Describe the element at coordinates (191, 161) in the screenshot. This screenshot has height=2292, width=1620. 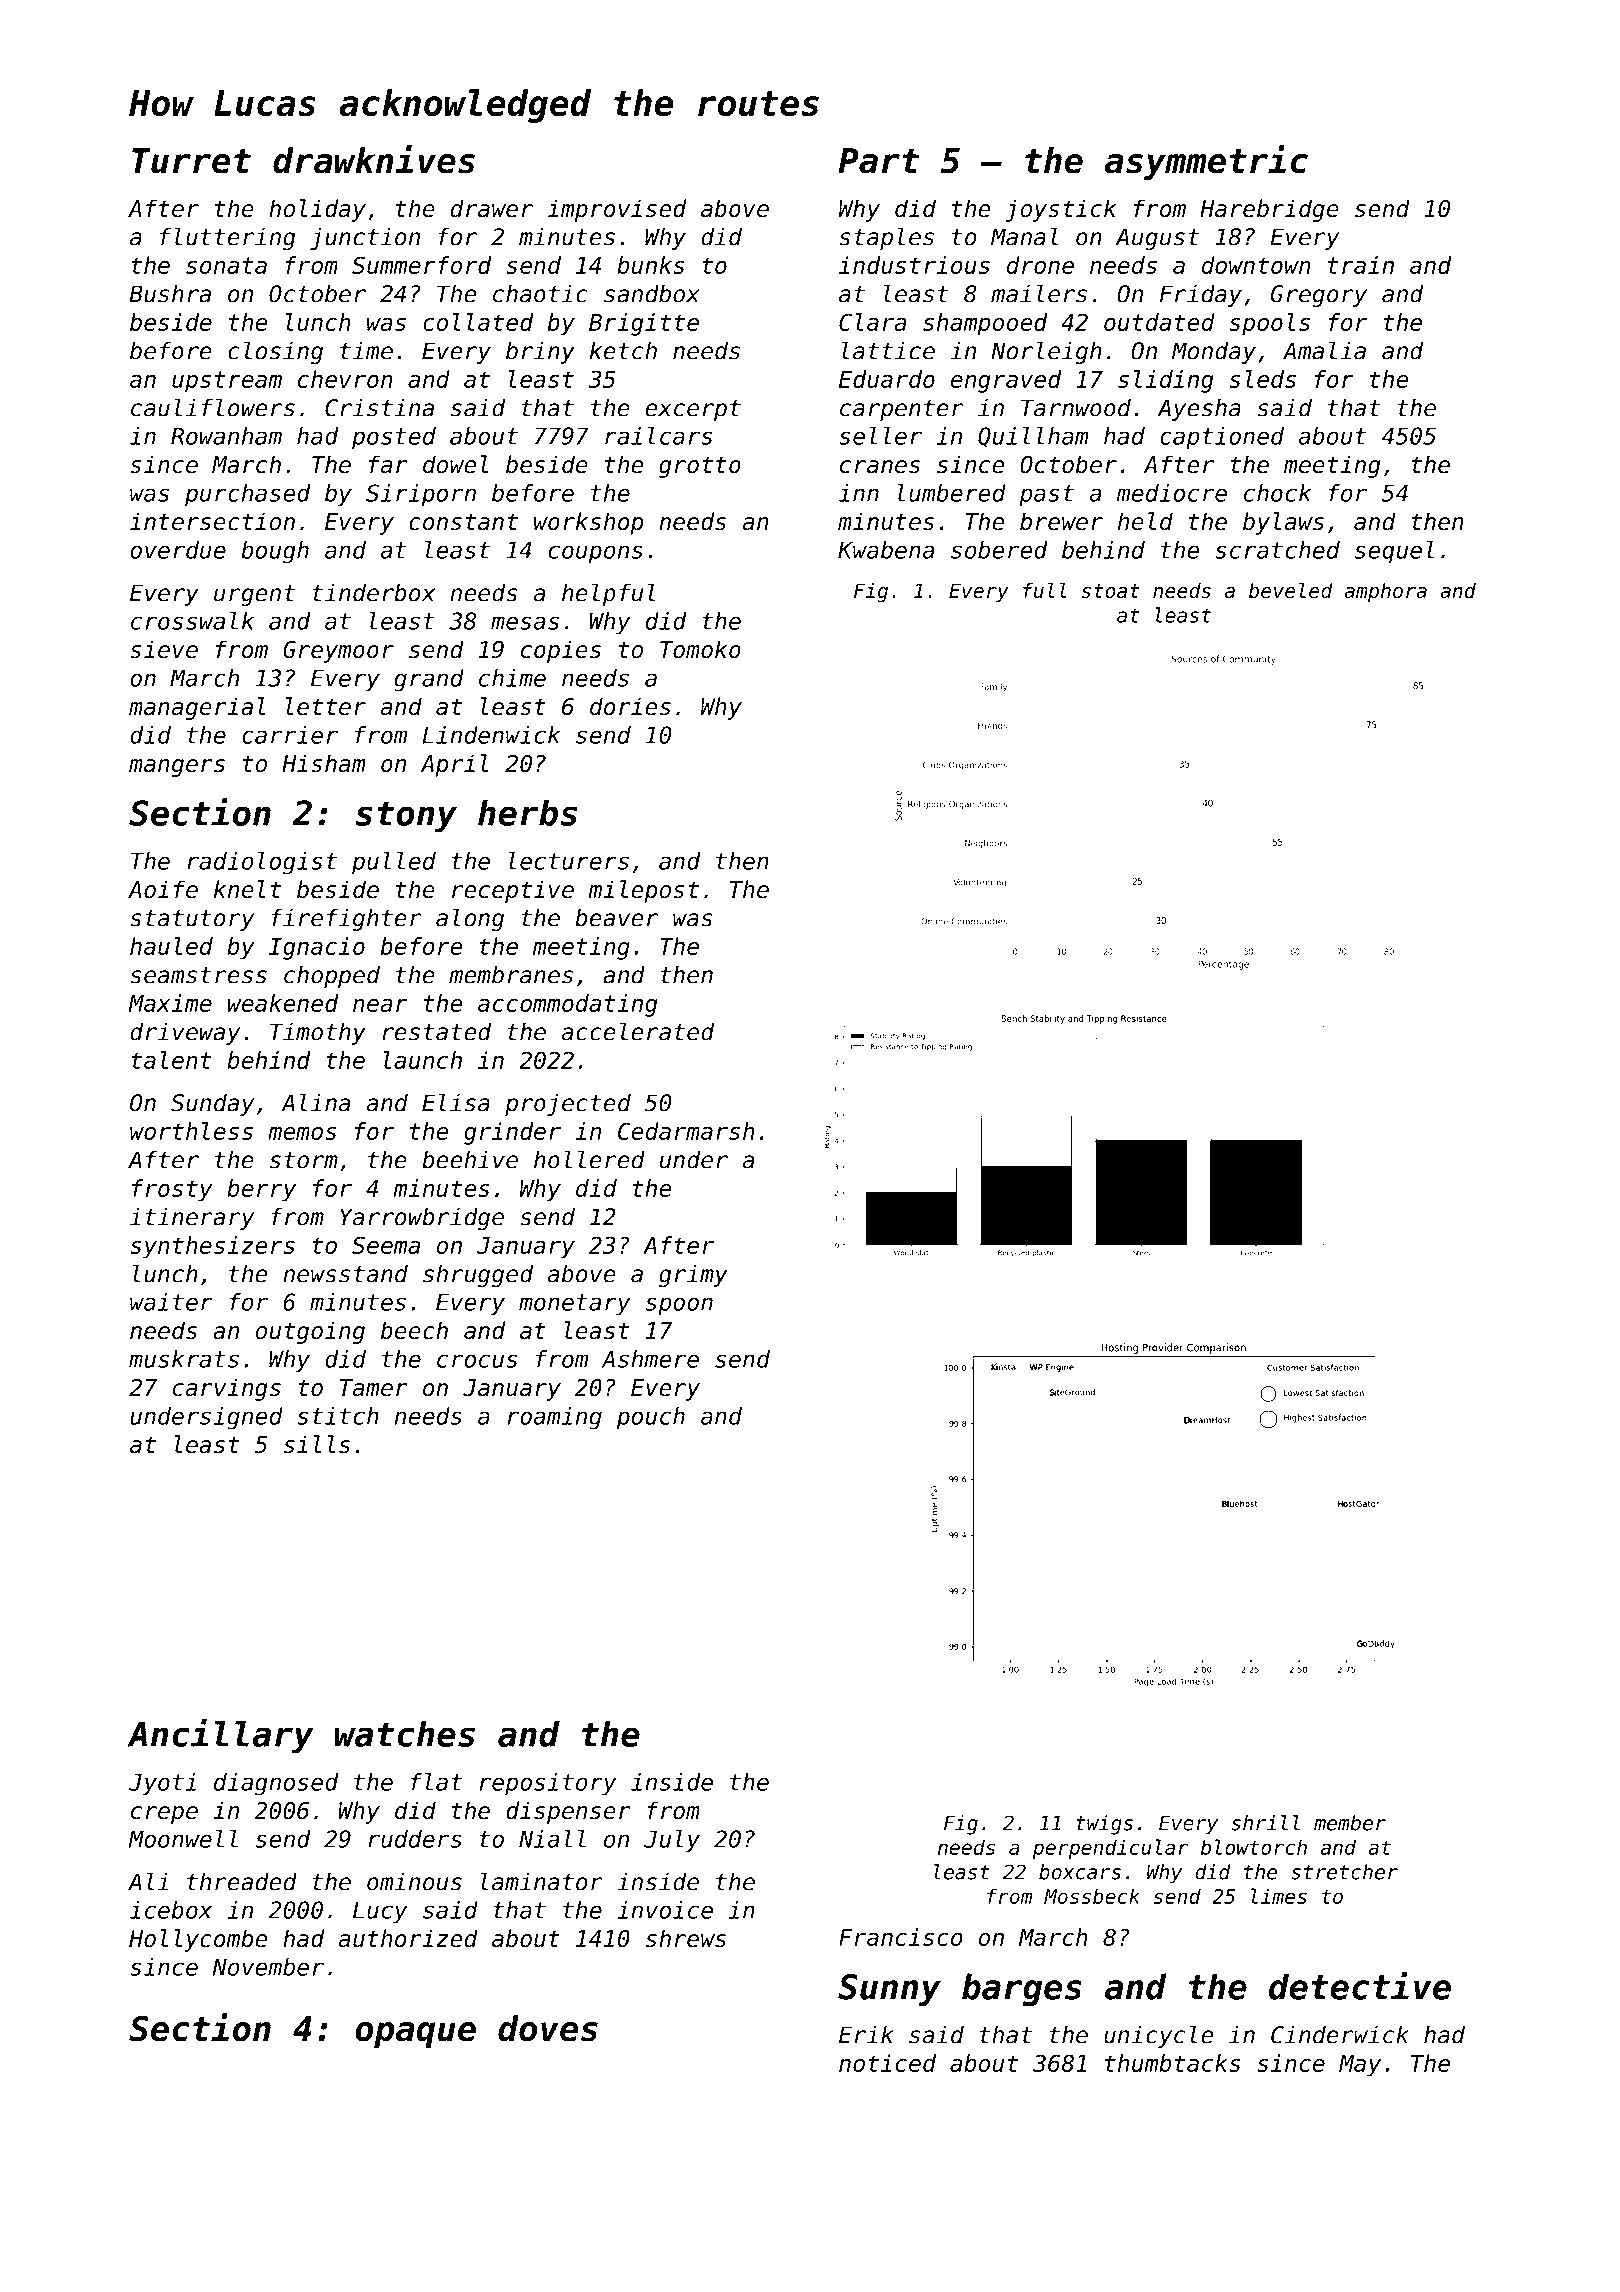
I see `Turret` at that location.
